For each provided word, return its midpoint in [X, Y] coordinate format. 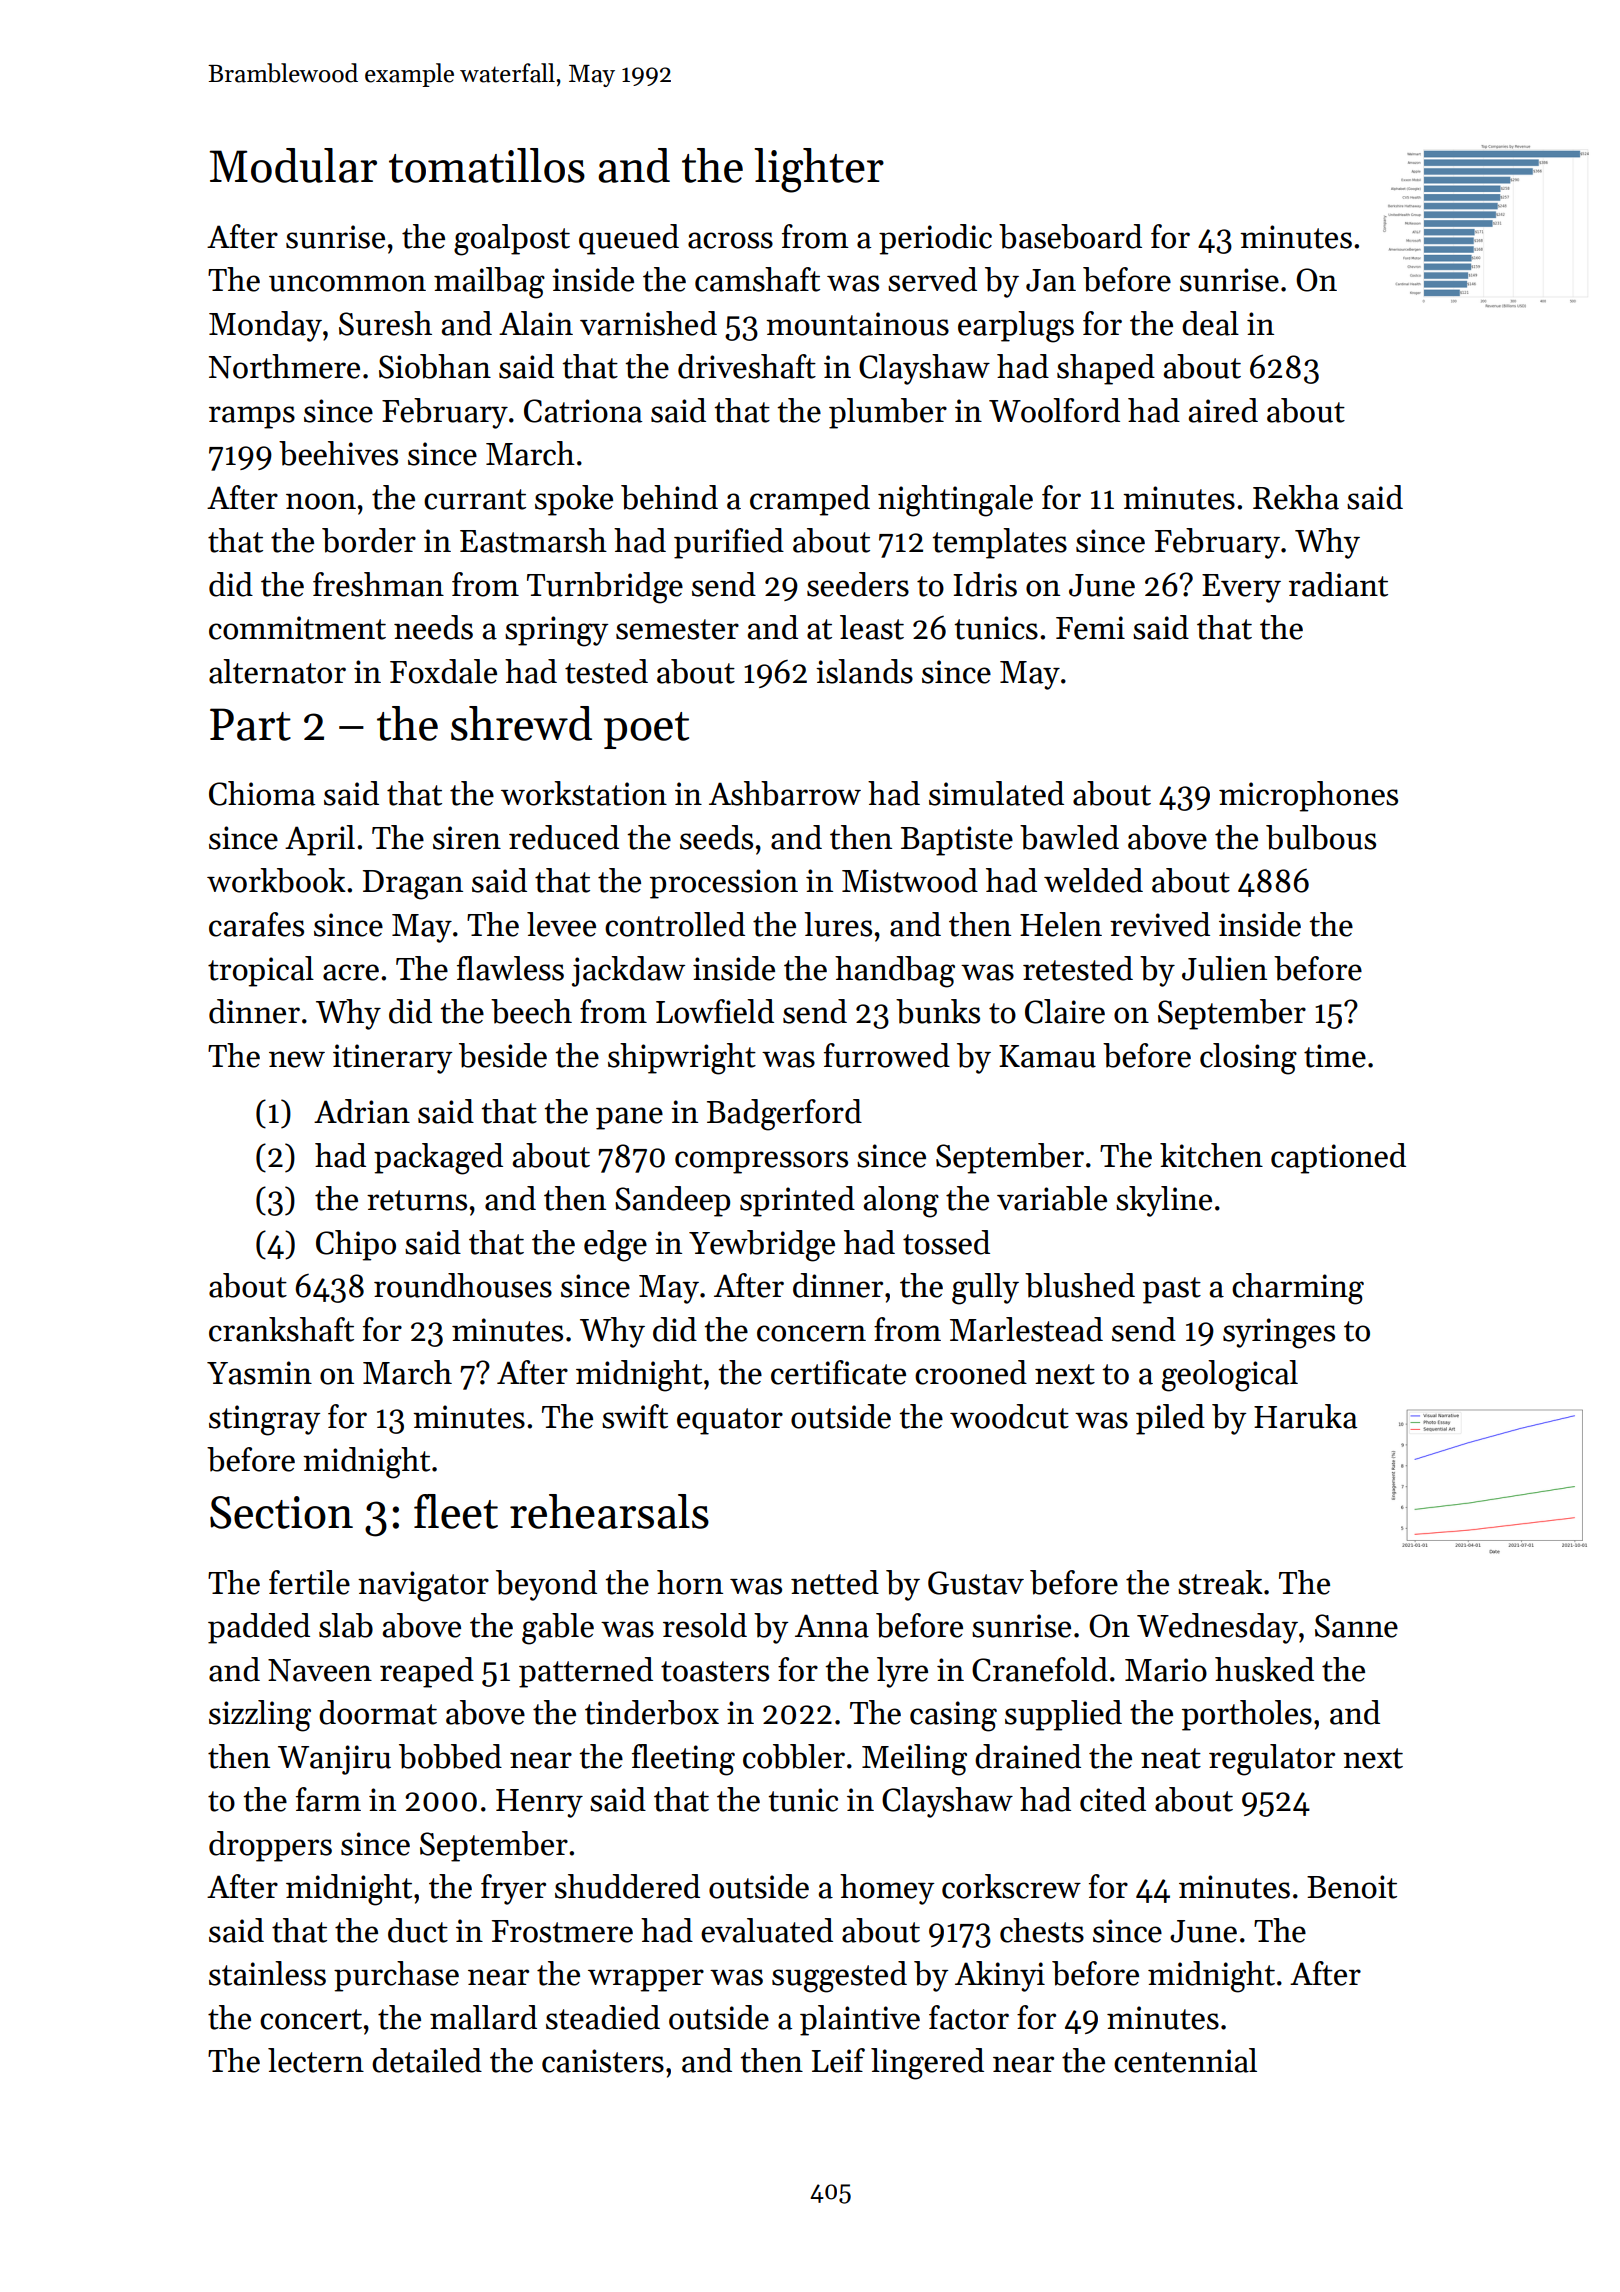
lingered [927, 2064]
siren [467, 838]
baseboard [1070, 236]
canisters [603, 2061]
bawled [1069, 837]
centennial [1185, 2060]
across [730, 240]
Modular [293, 165]
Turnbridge [605, 588]
